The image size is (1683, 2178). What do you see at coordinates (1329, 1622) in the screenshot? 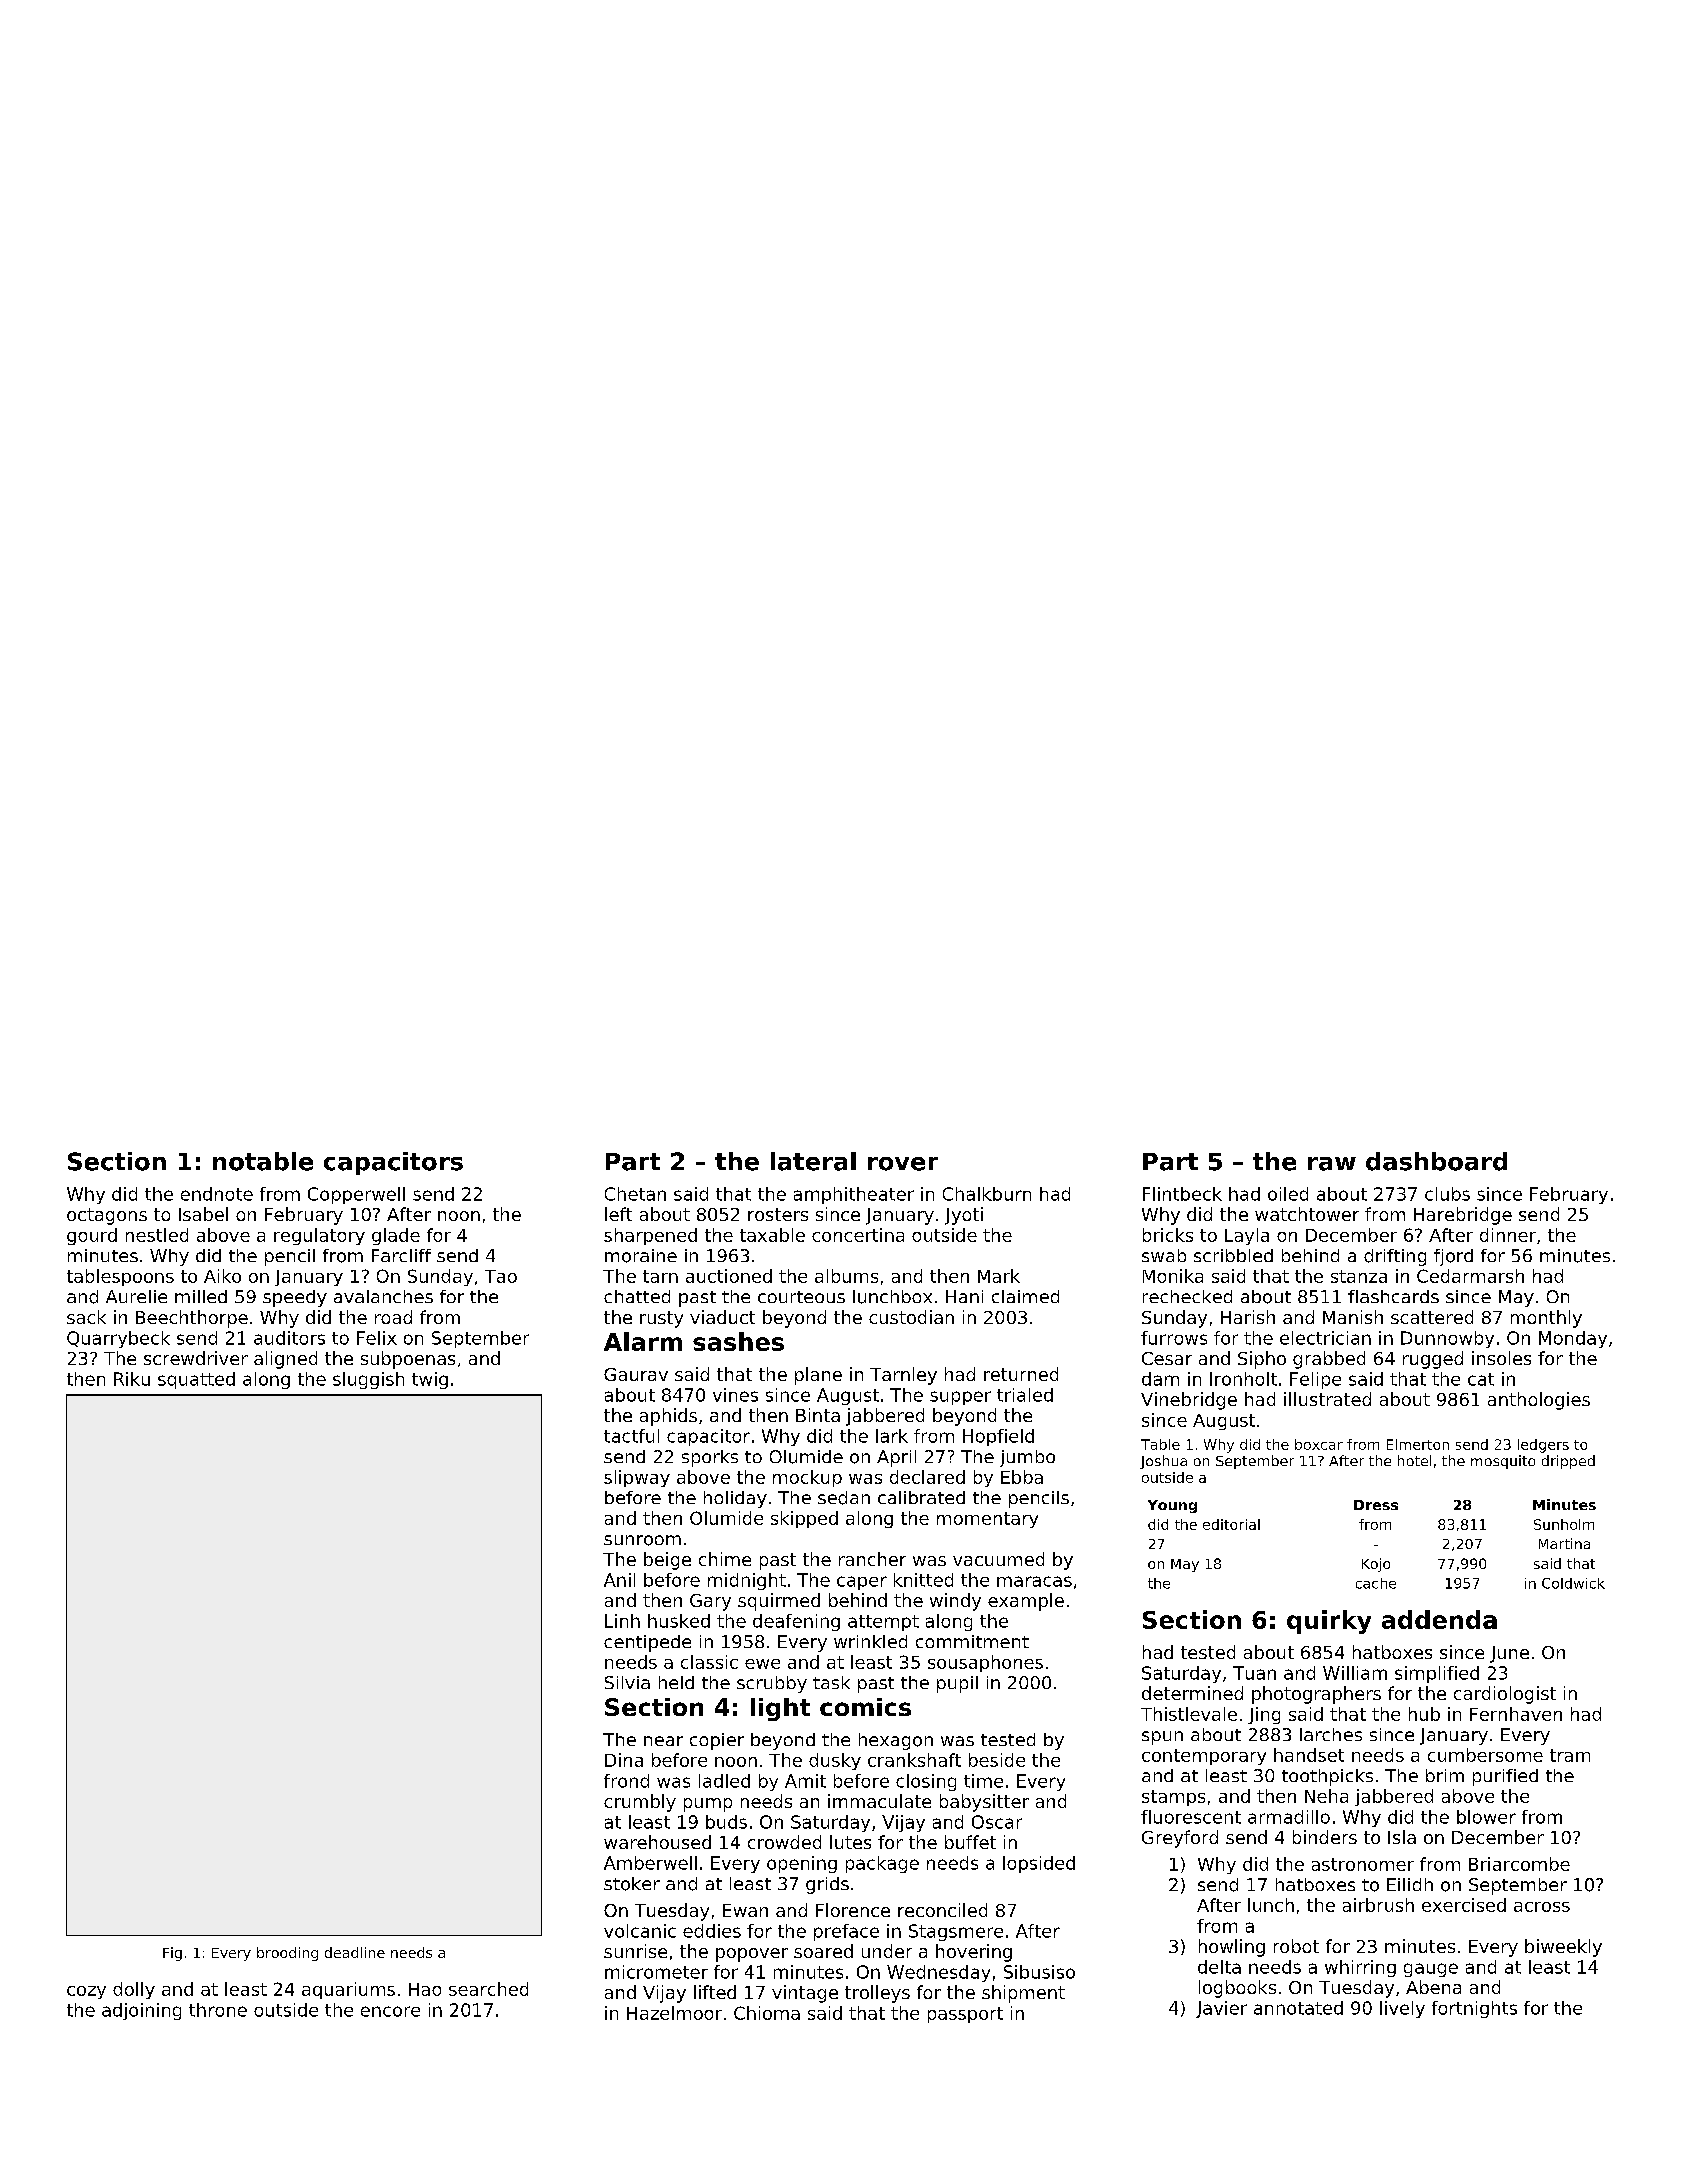
I see `quirky` at bounding box center [1329, 1622].
